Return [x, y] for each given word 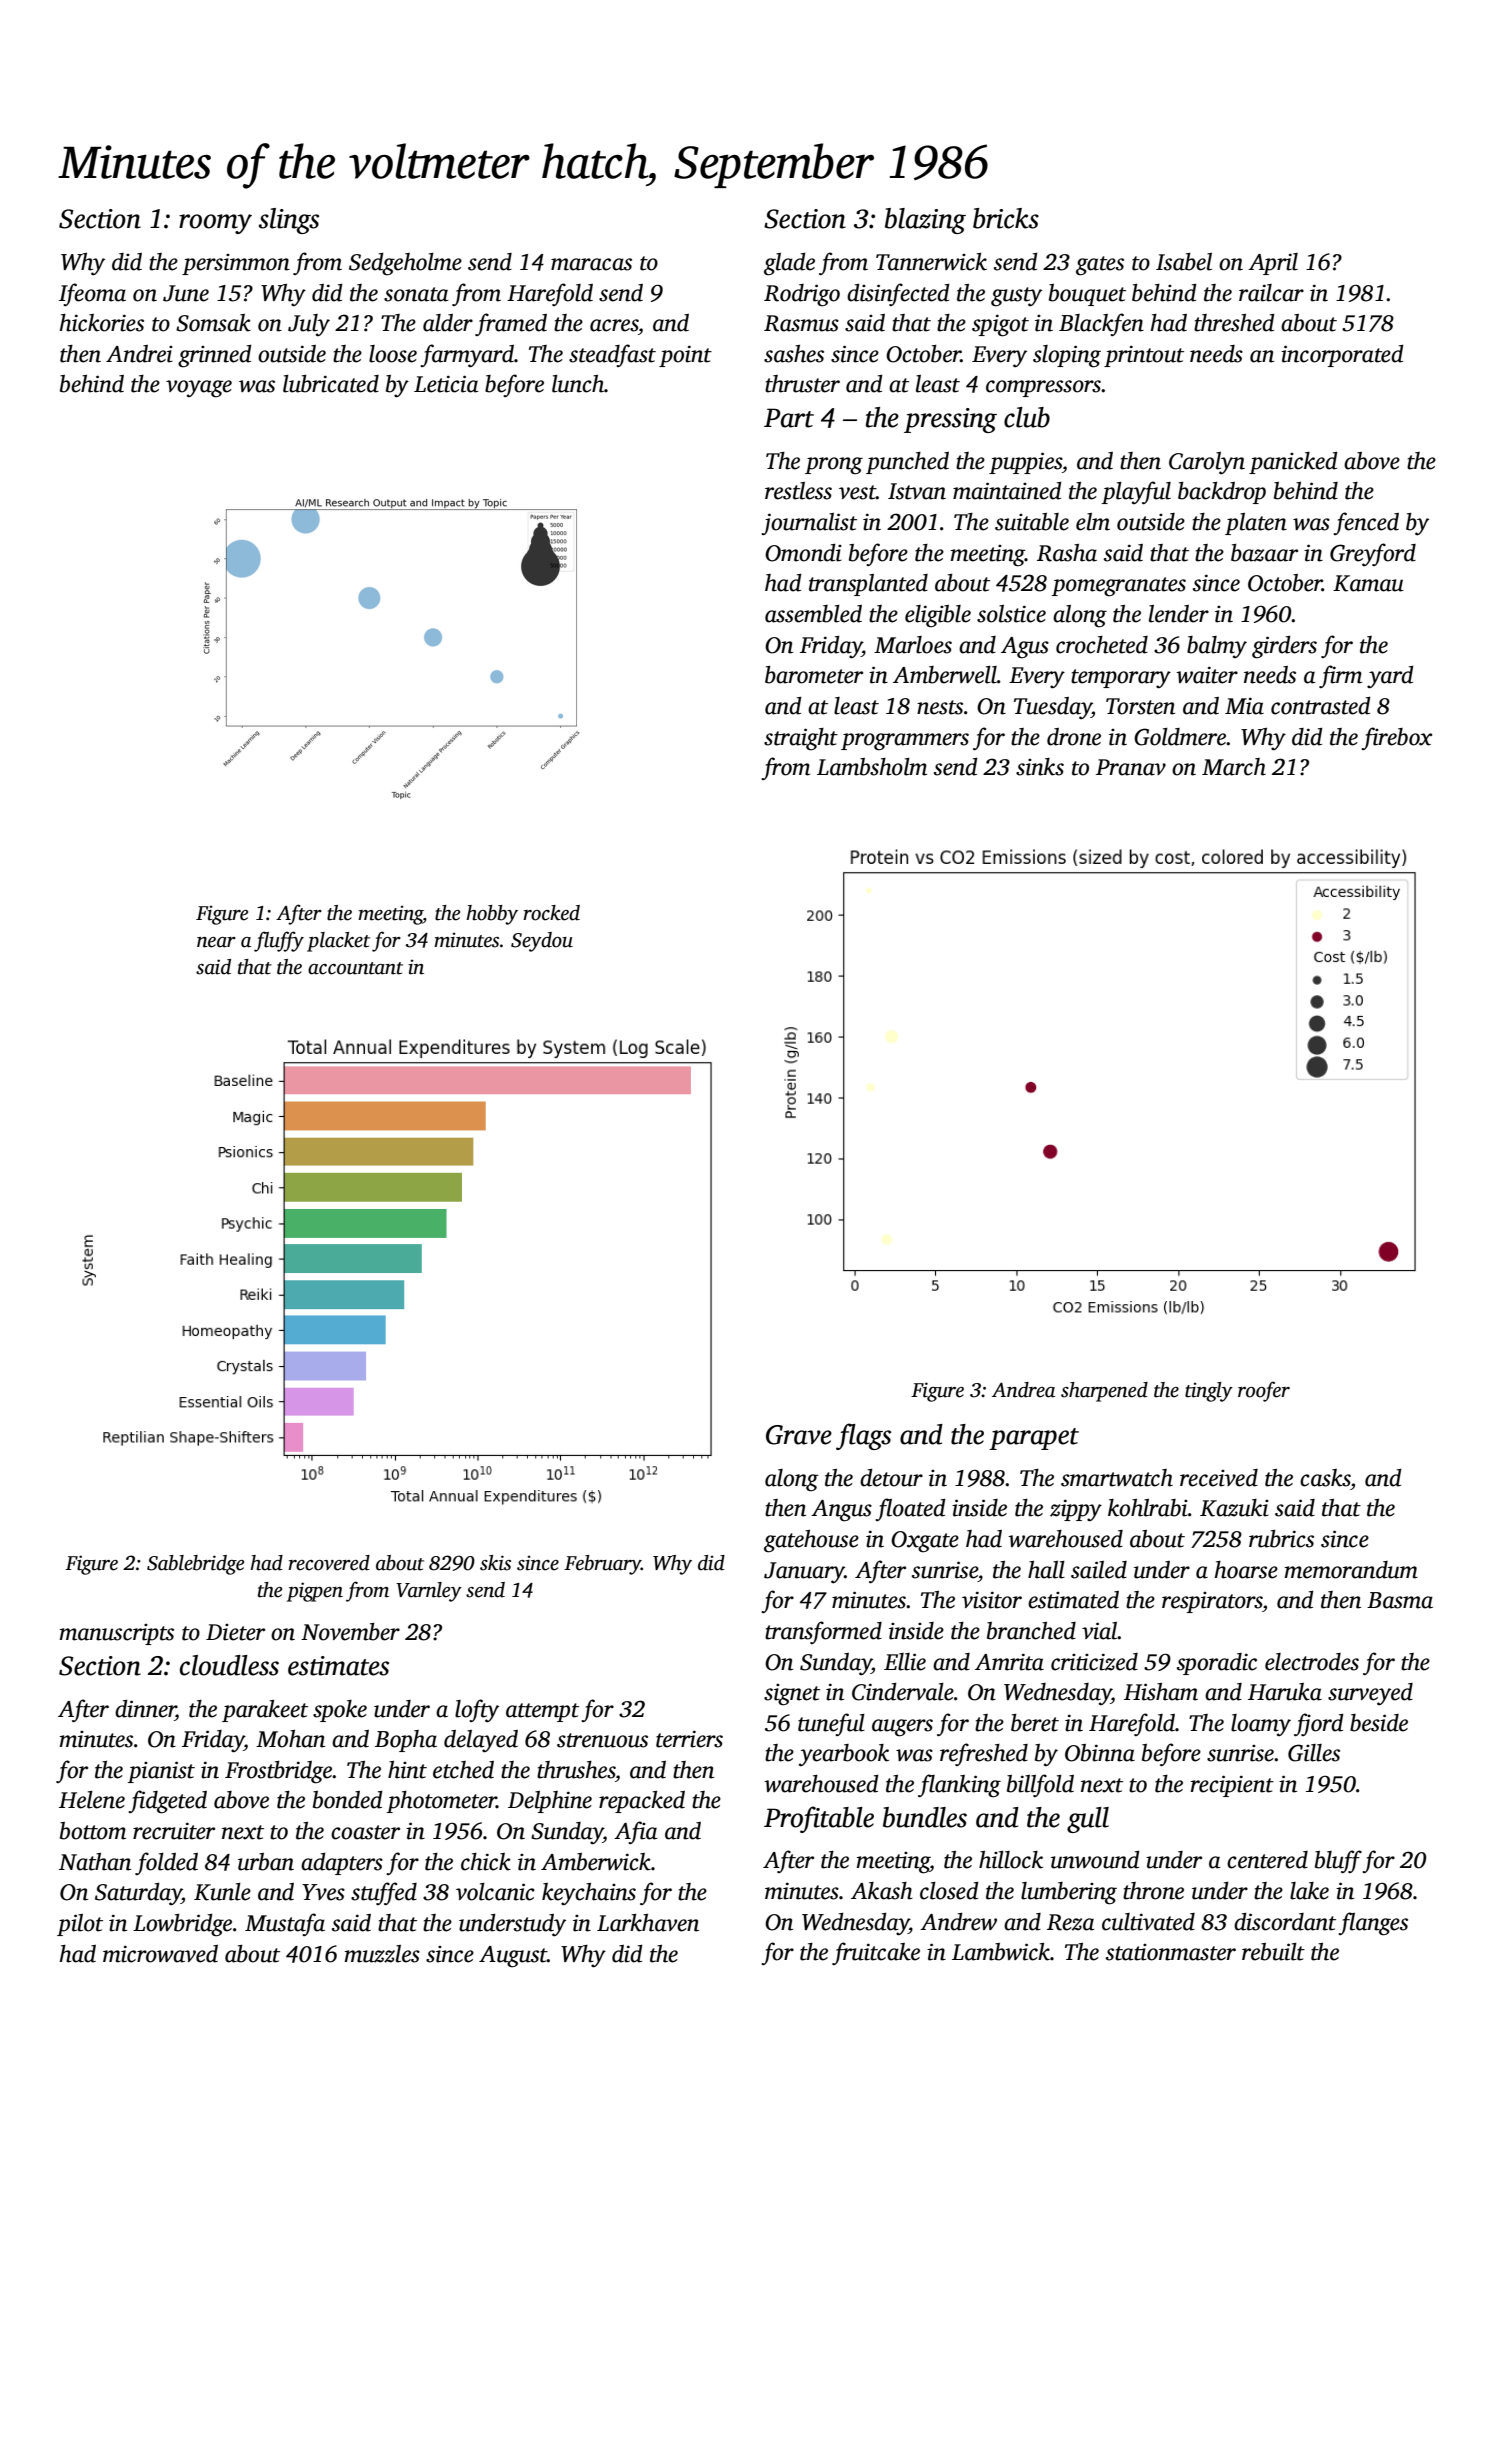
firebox [1396, 738]
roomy [215, 224]
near [216, 942]
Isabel [1184, 262]
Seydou [542, 942]
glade [789, 264]
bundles [925, 1817]
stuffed [384, 1893]
